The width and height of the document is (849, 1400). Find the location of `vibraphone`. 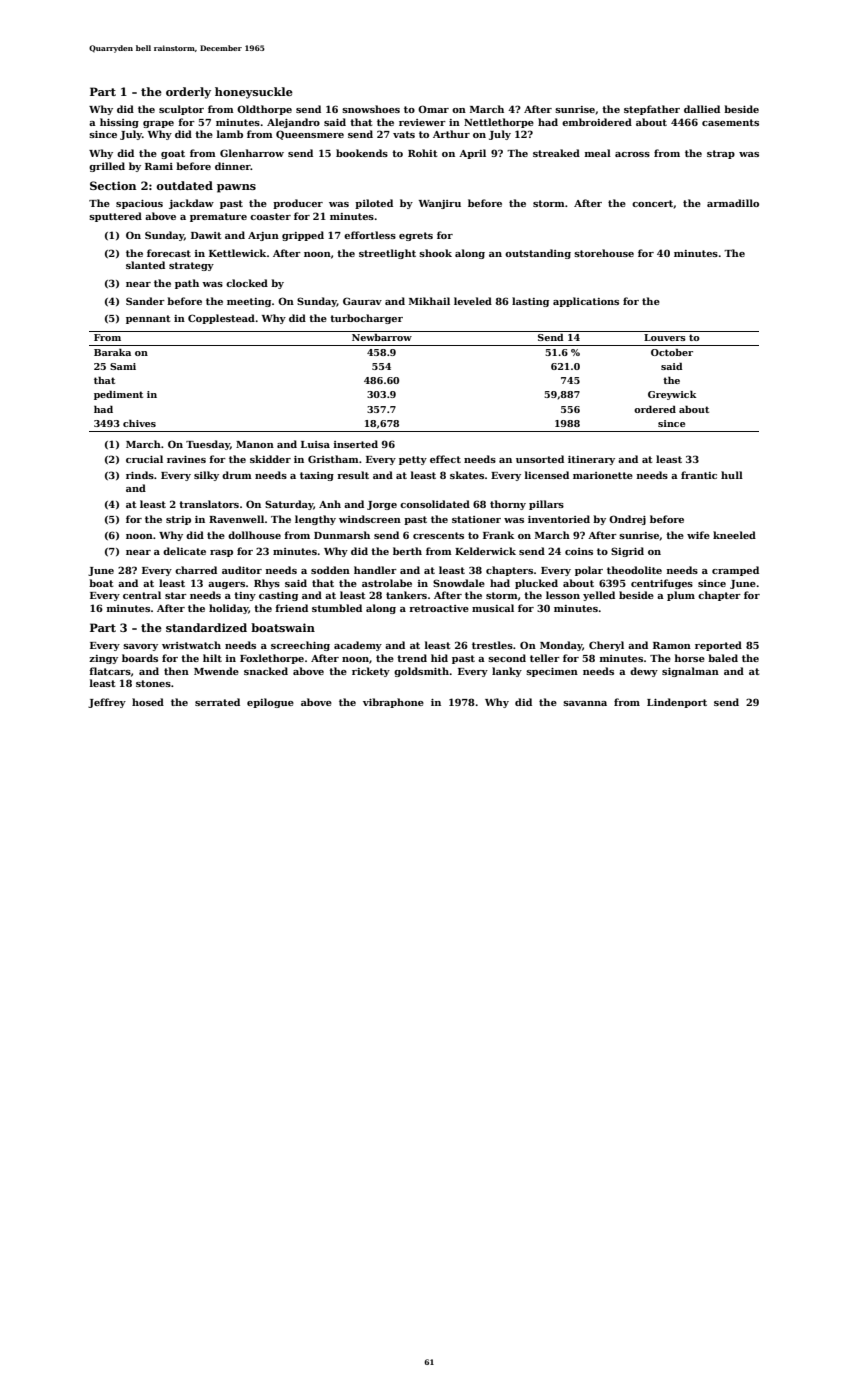

vibraphone is located at coordinates (393, 703).
